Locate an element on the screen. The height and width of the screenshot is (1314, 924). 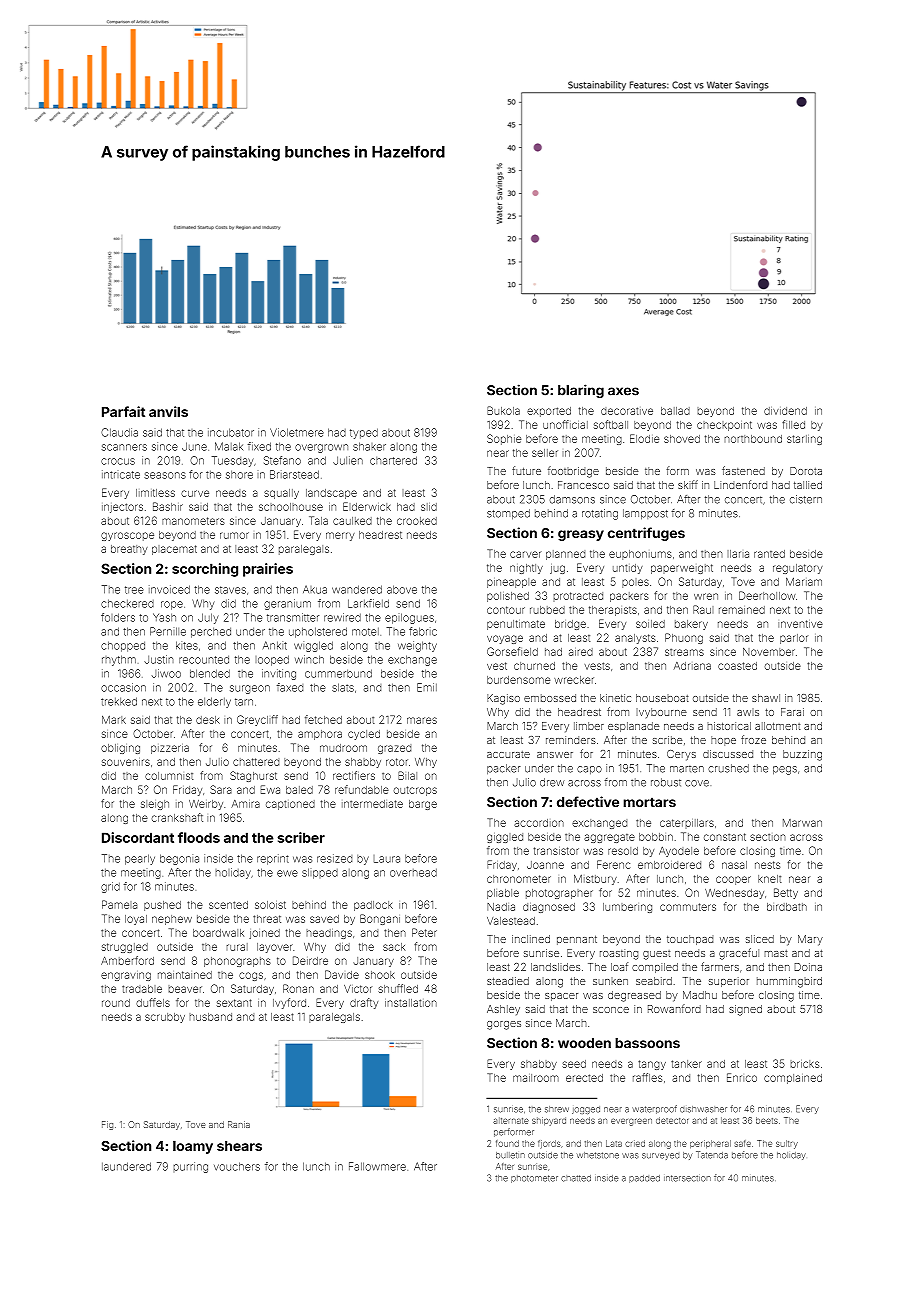
Marwan is located at coordinates (802, 823).
